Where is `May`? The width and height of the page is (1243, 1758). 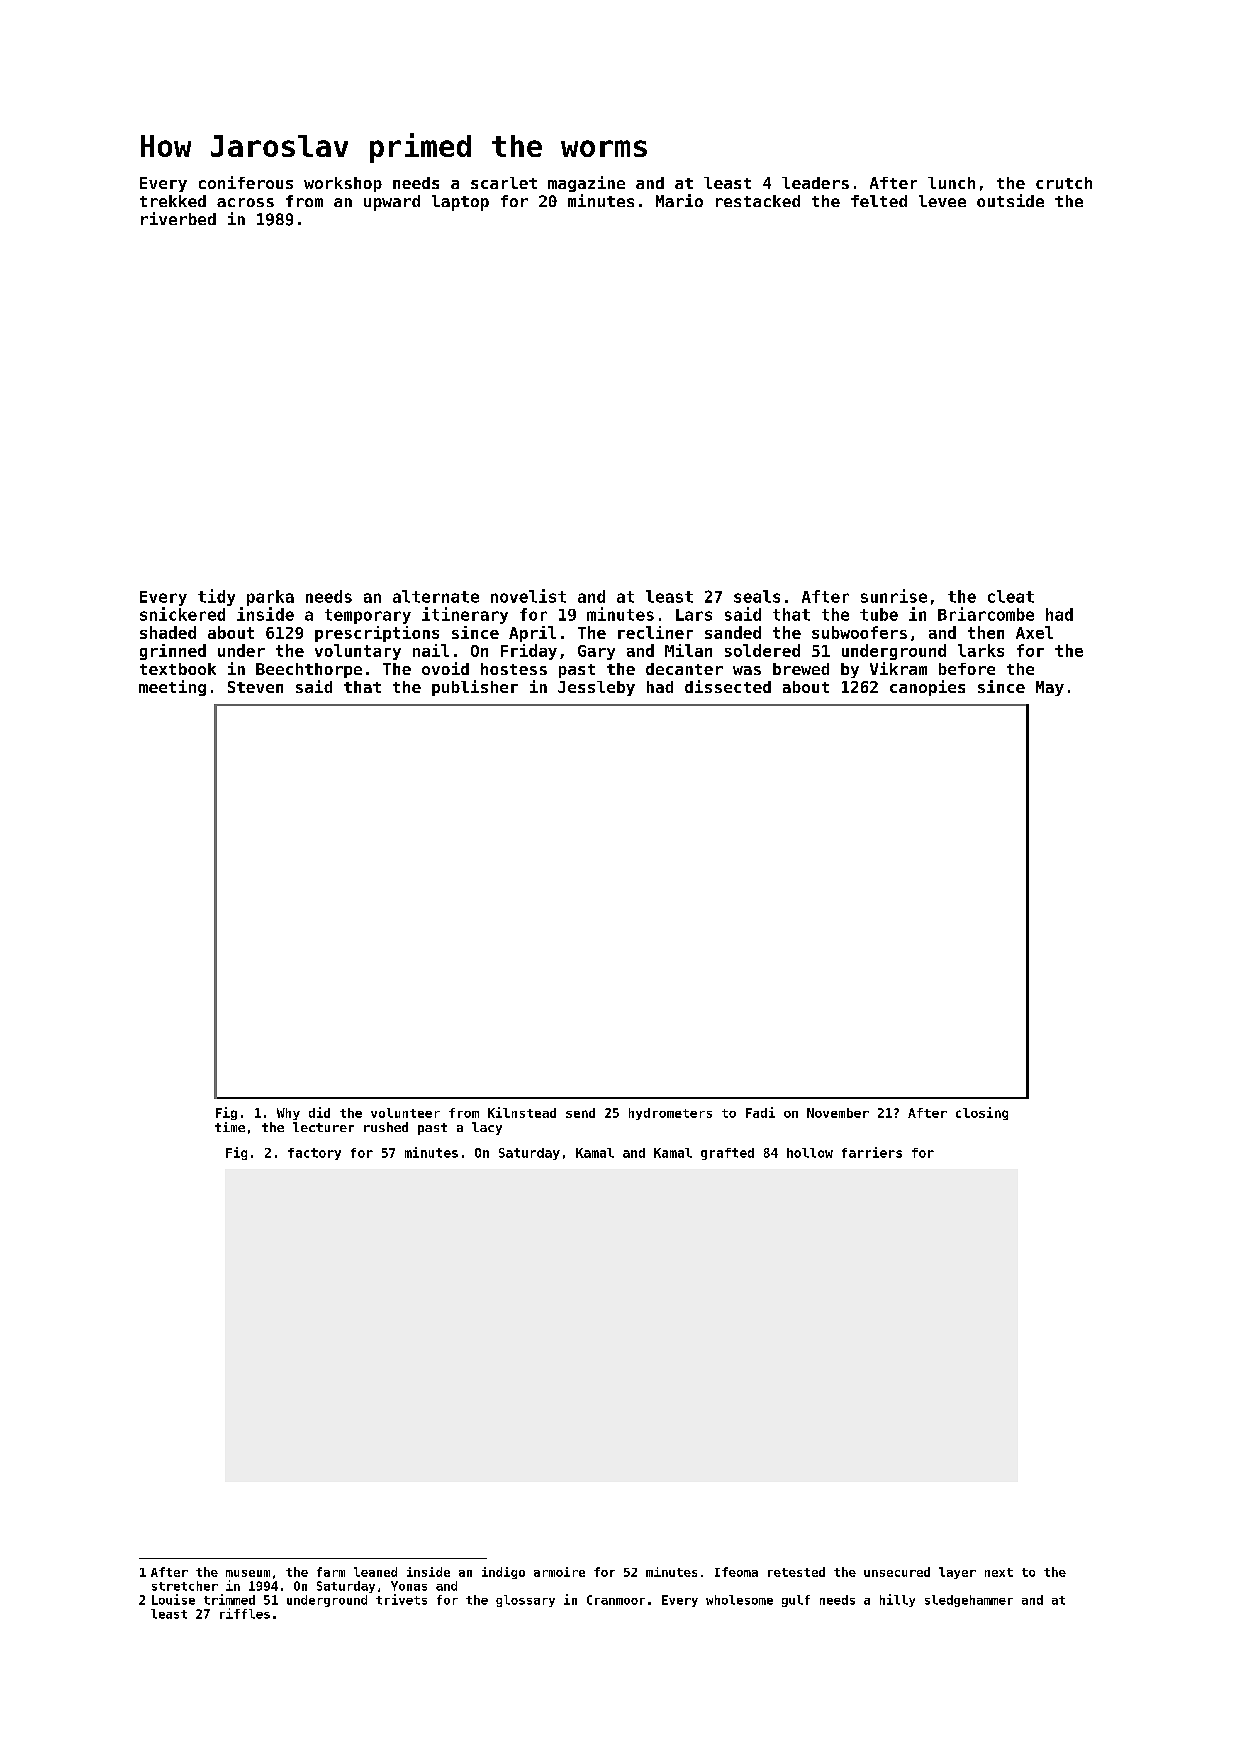 May is located at coordinates (1050, 688).
